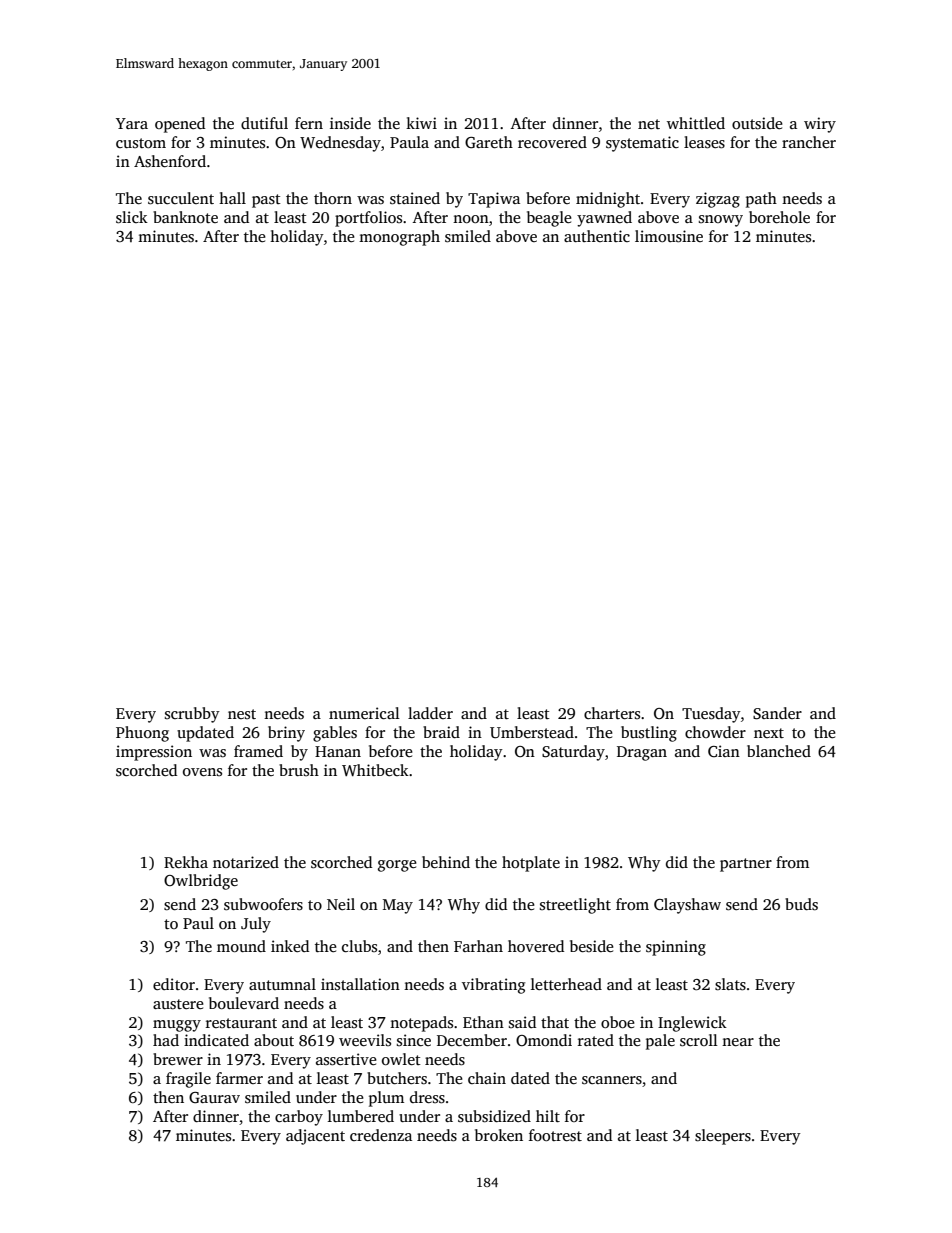 The height and width of the screenshot is (1233, 952). I want to click on limousine, so click(669, 236).
